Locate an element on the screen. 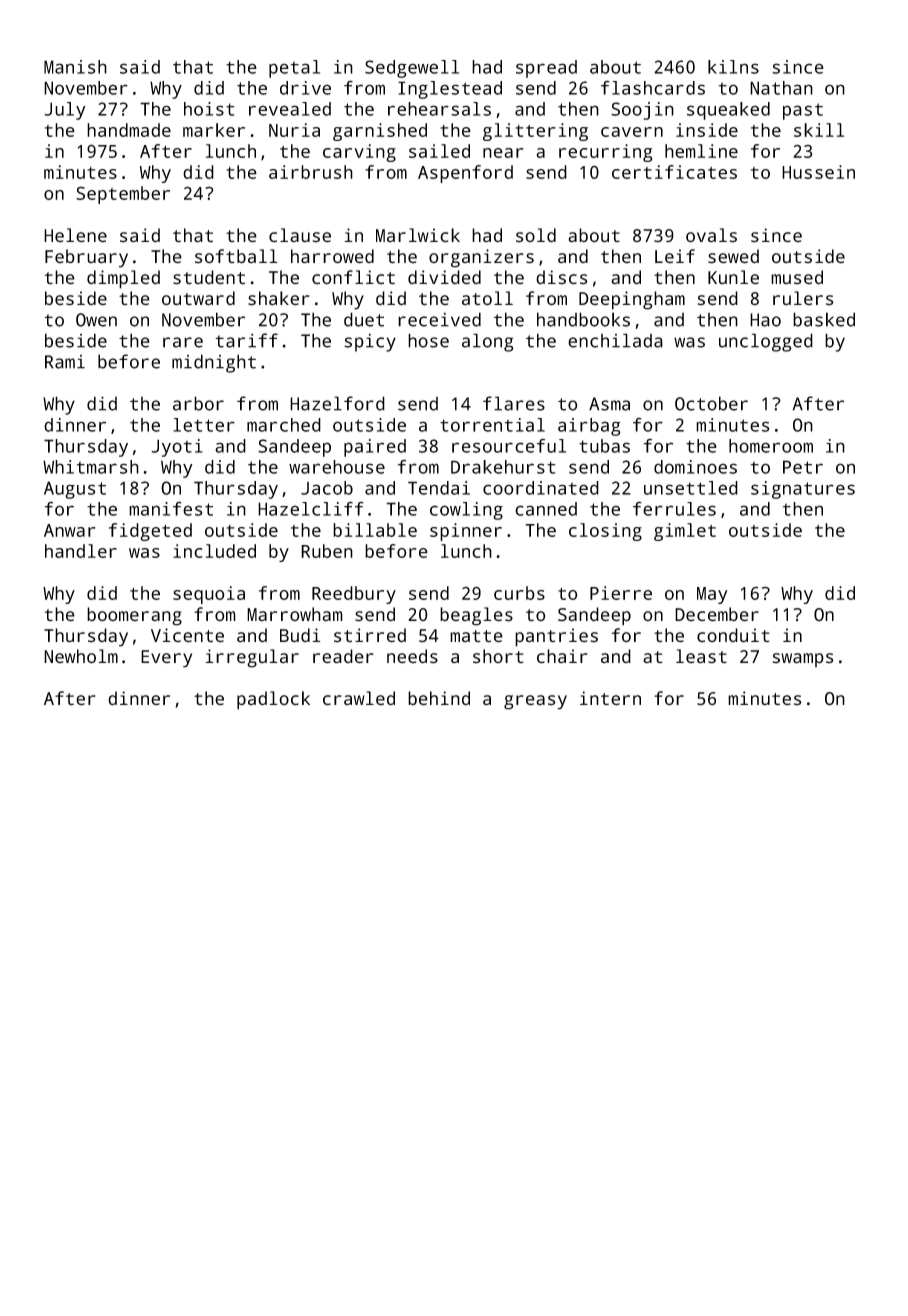 The image size is (908, 1316). Jacob is located at coordinates (327, 488).
